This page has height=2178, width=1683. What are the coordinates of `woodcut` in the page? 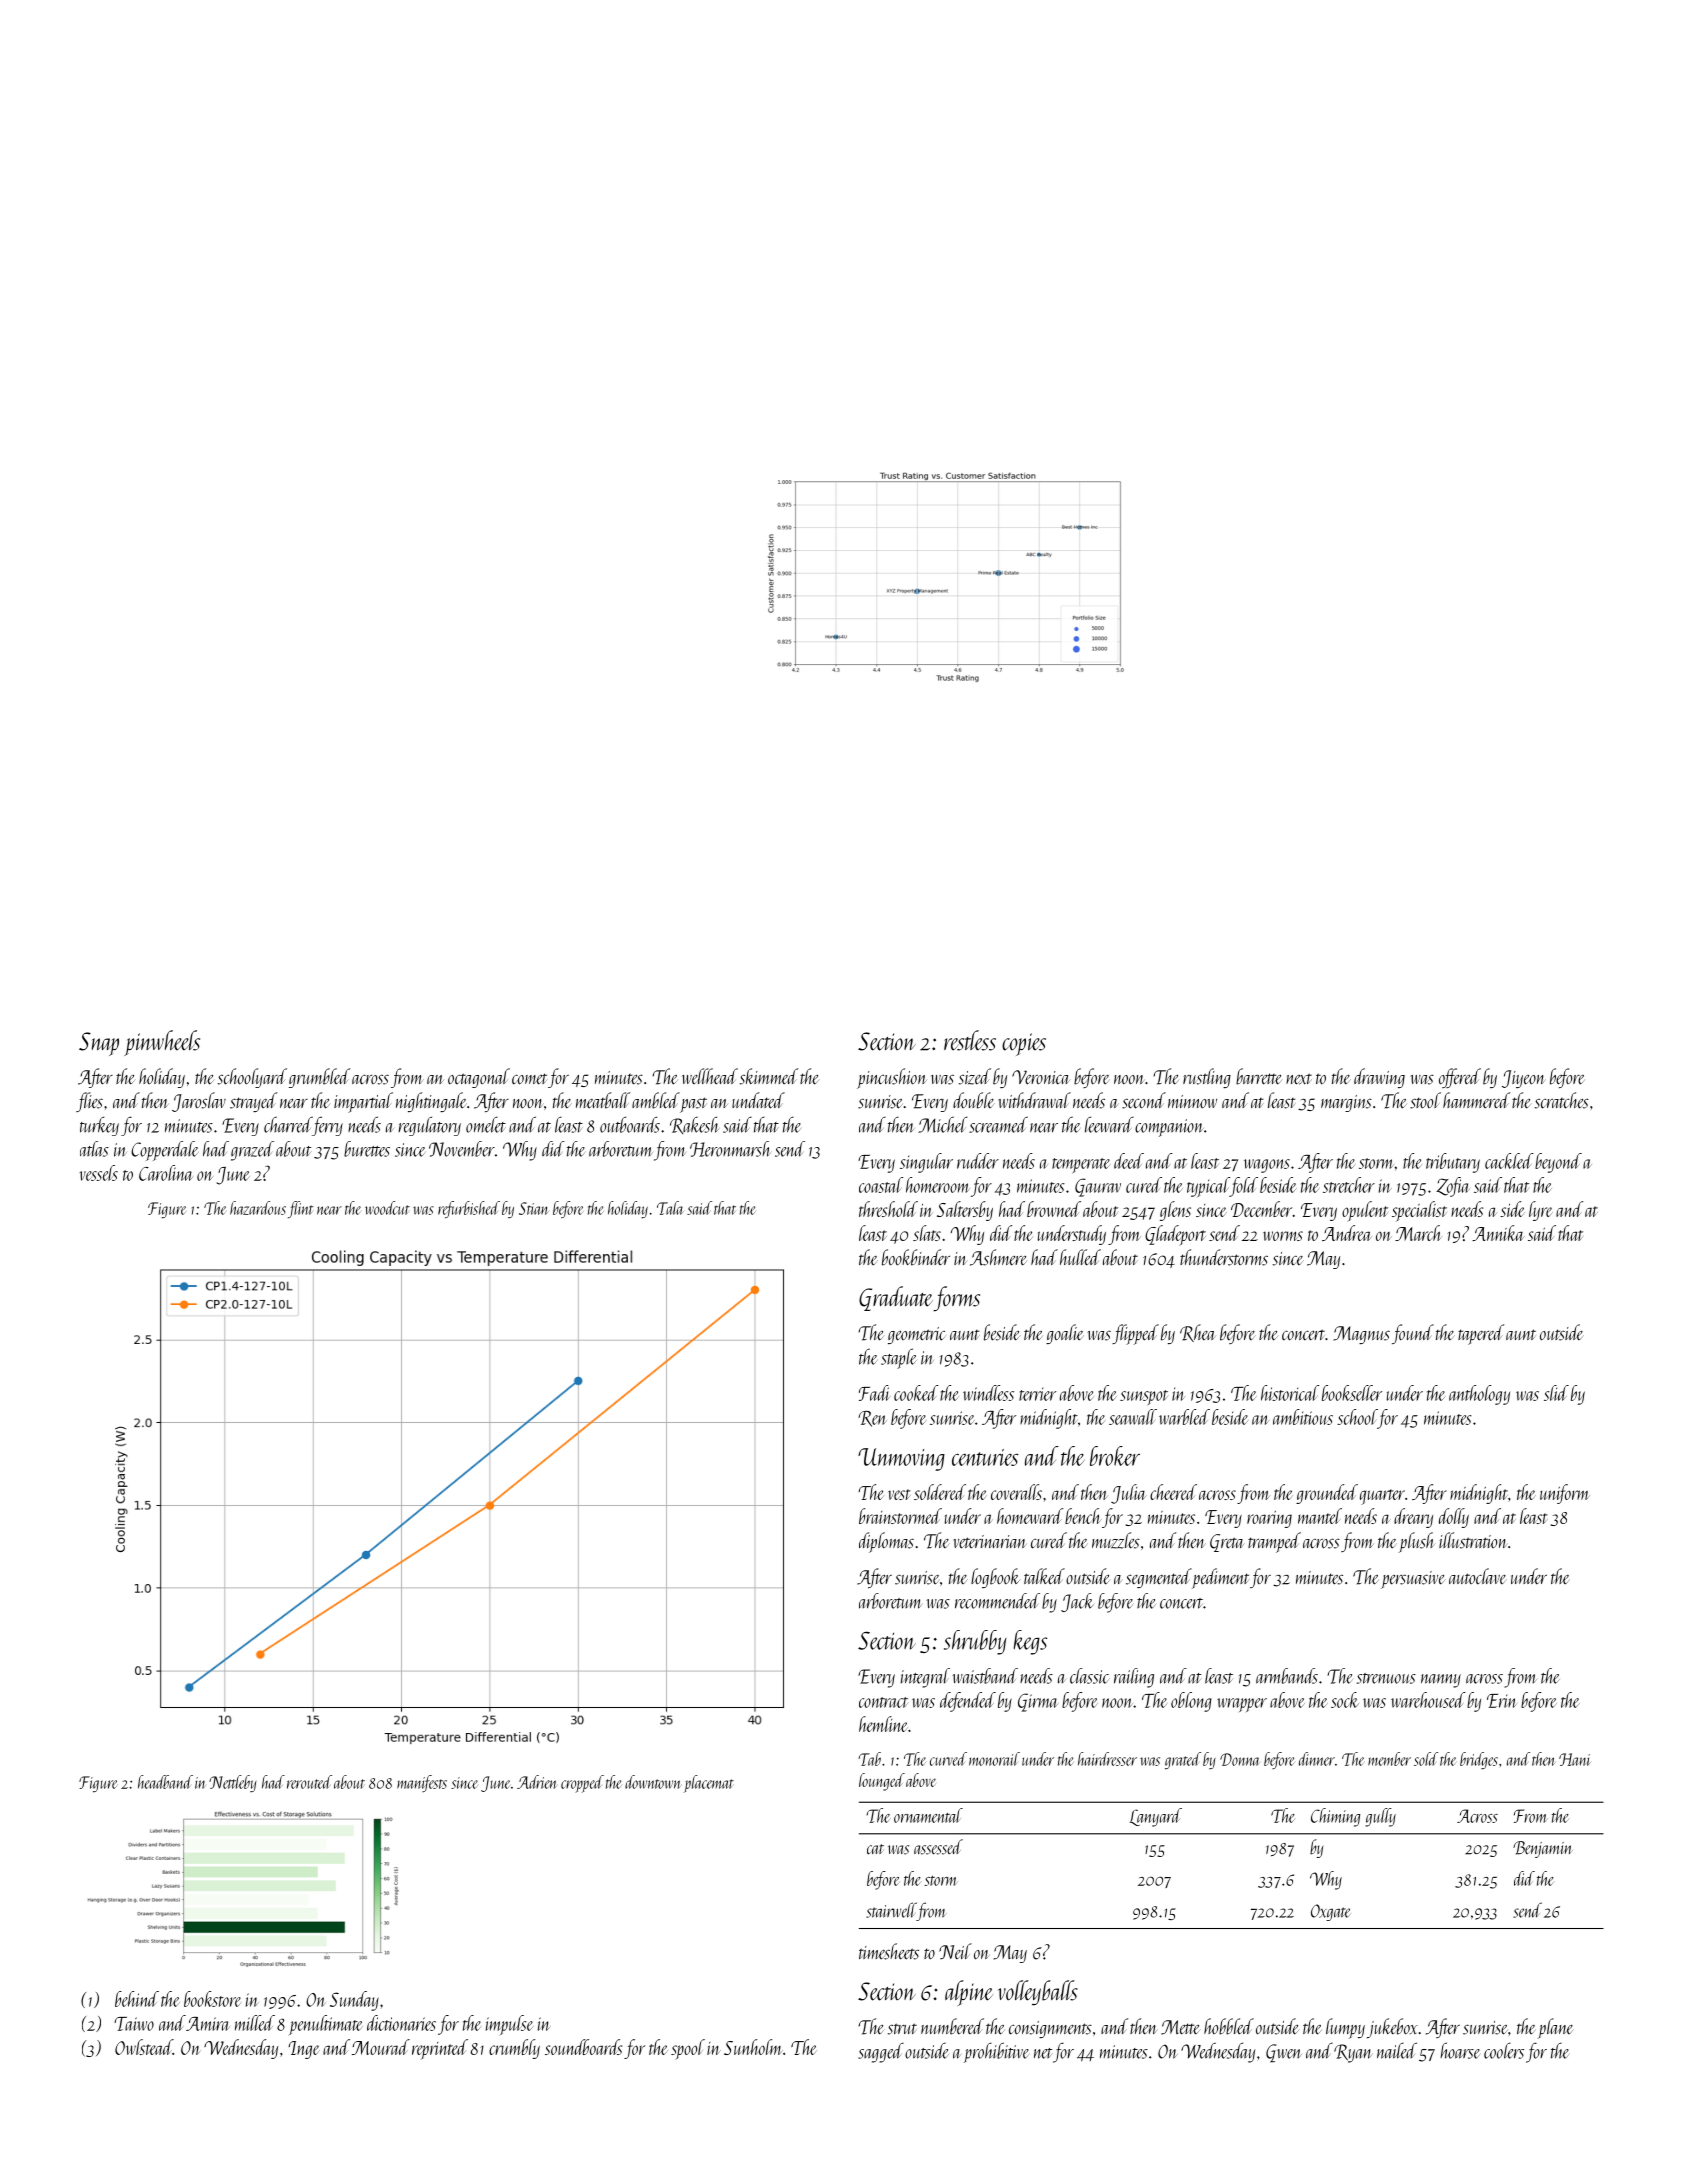 It's located at (387, 1208).
